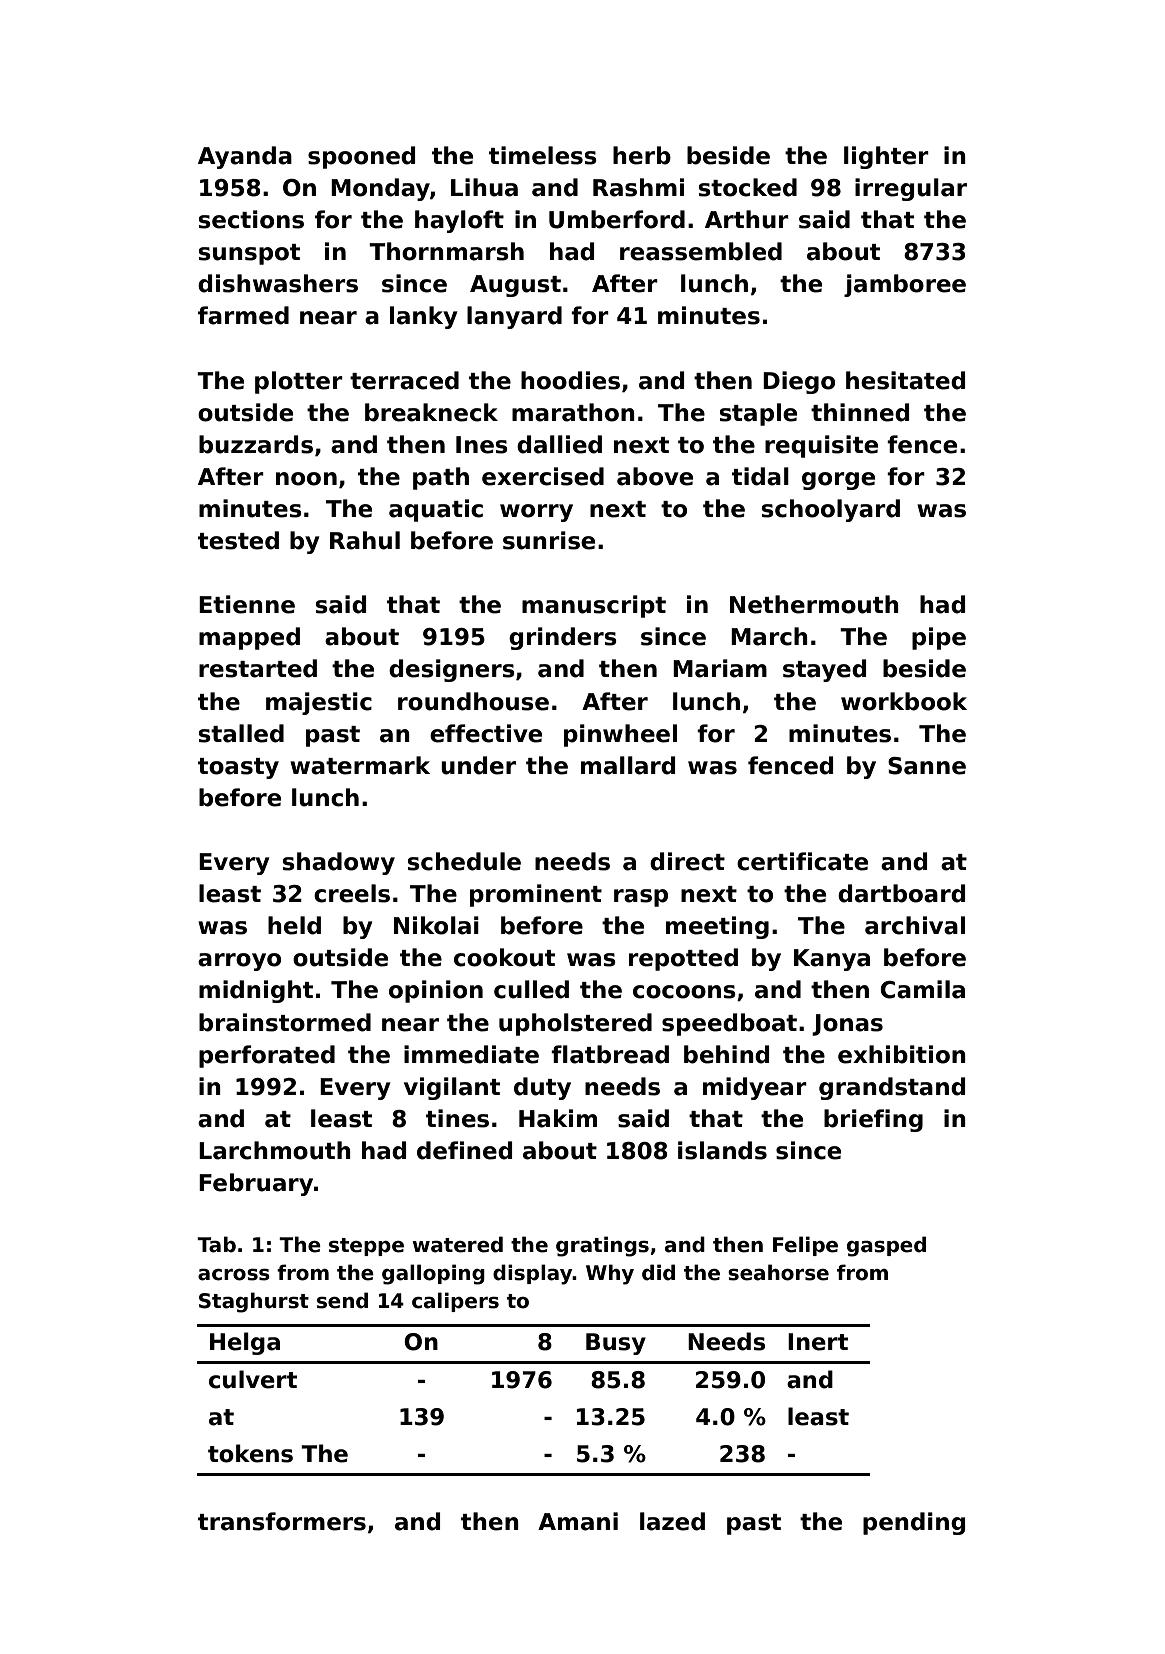 Image resolution: width=1165 pixels, height=1654 pixels. Describe the element at coordinates (238, 768) in the image. I see `toasty` at that location.
